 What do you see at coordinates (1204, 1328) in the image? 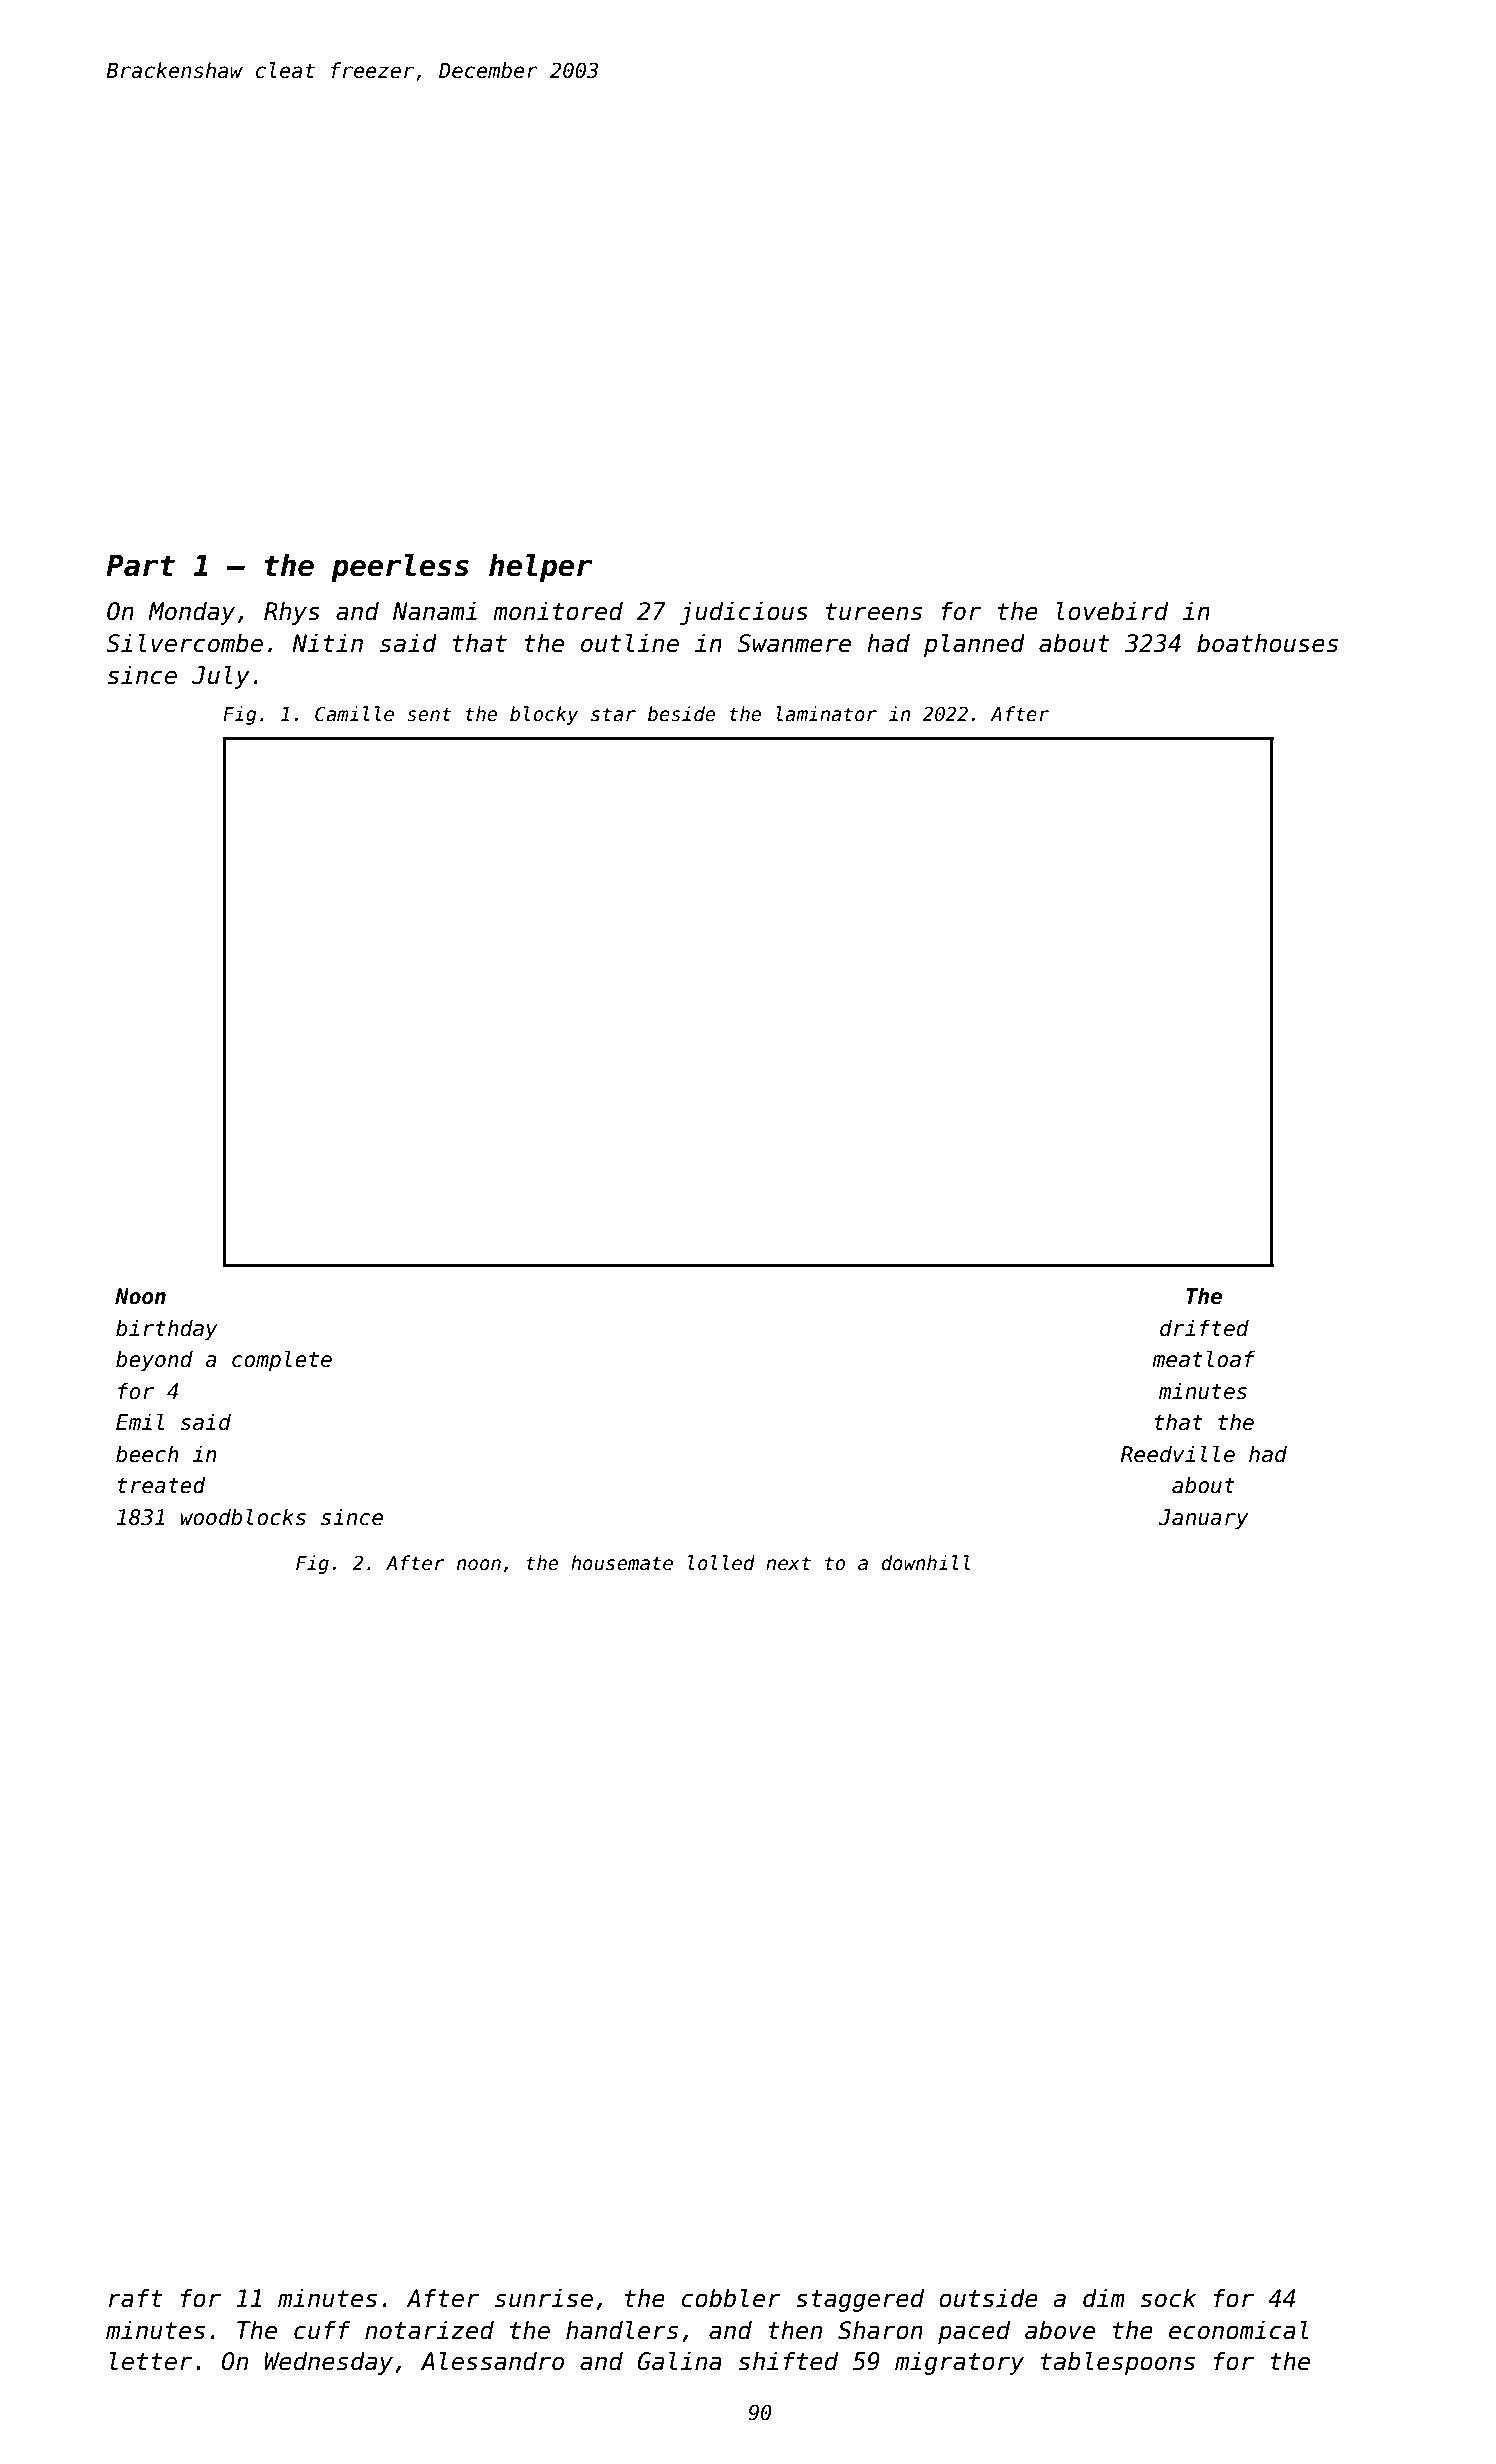
I see `drifted` at bounding box center [1204, 1328].
